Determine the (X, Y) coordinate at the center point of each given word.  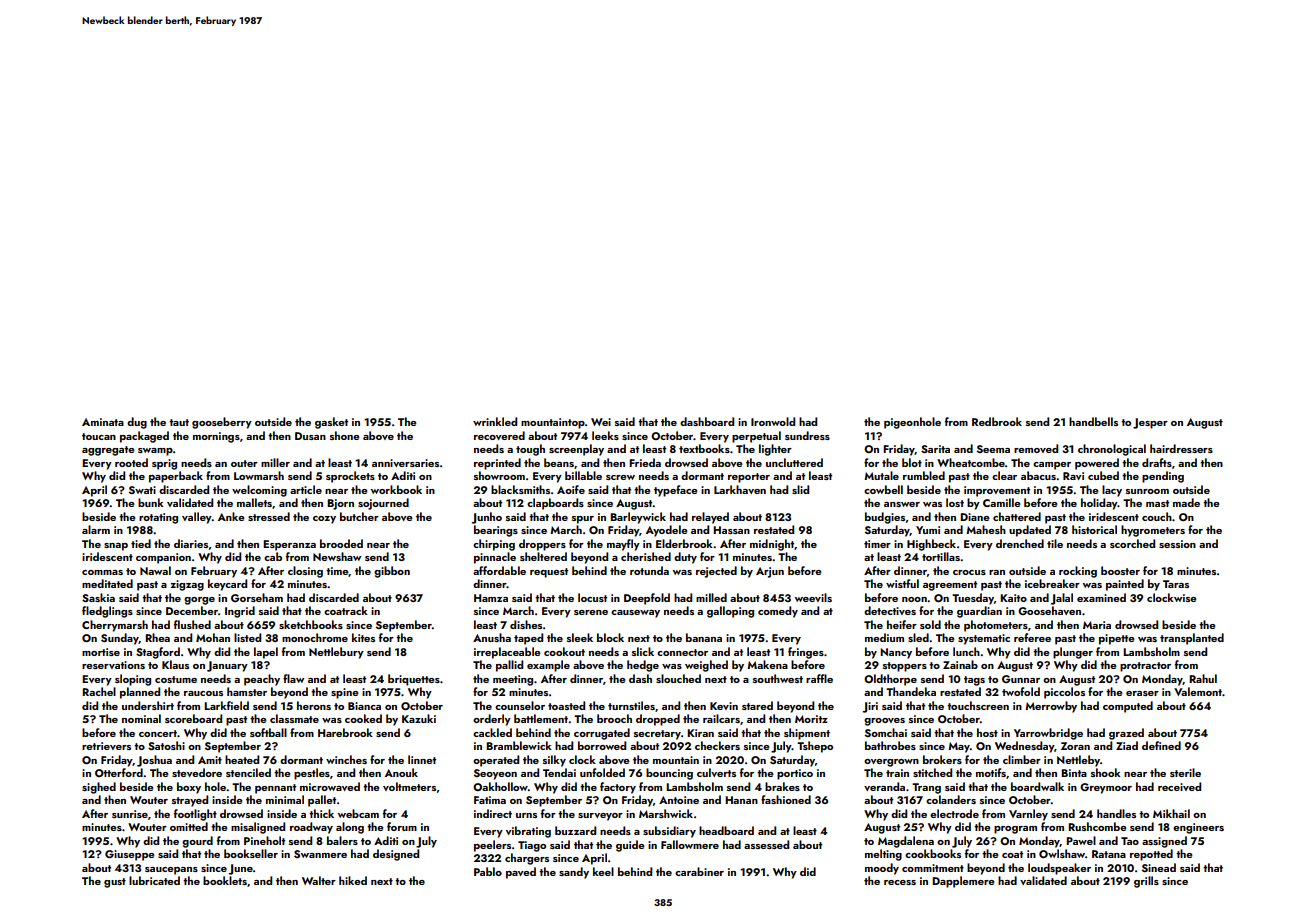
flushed (192, 624)
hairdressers (1181, 448)
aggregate (108, 451)
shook (1106, 772)
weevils (813, 597)
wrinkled (495, 421)
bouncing (669, 774)
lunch (966, 651)
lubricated (154, 880)
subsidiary (669, 832)
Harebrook (345, 732)
